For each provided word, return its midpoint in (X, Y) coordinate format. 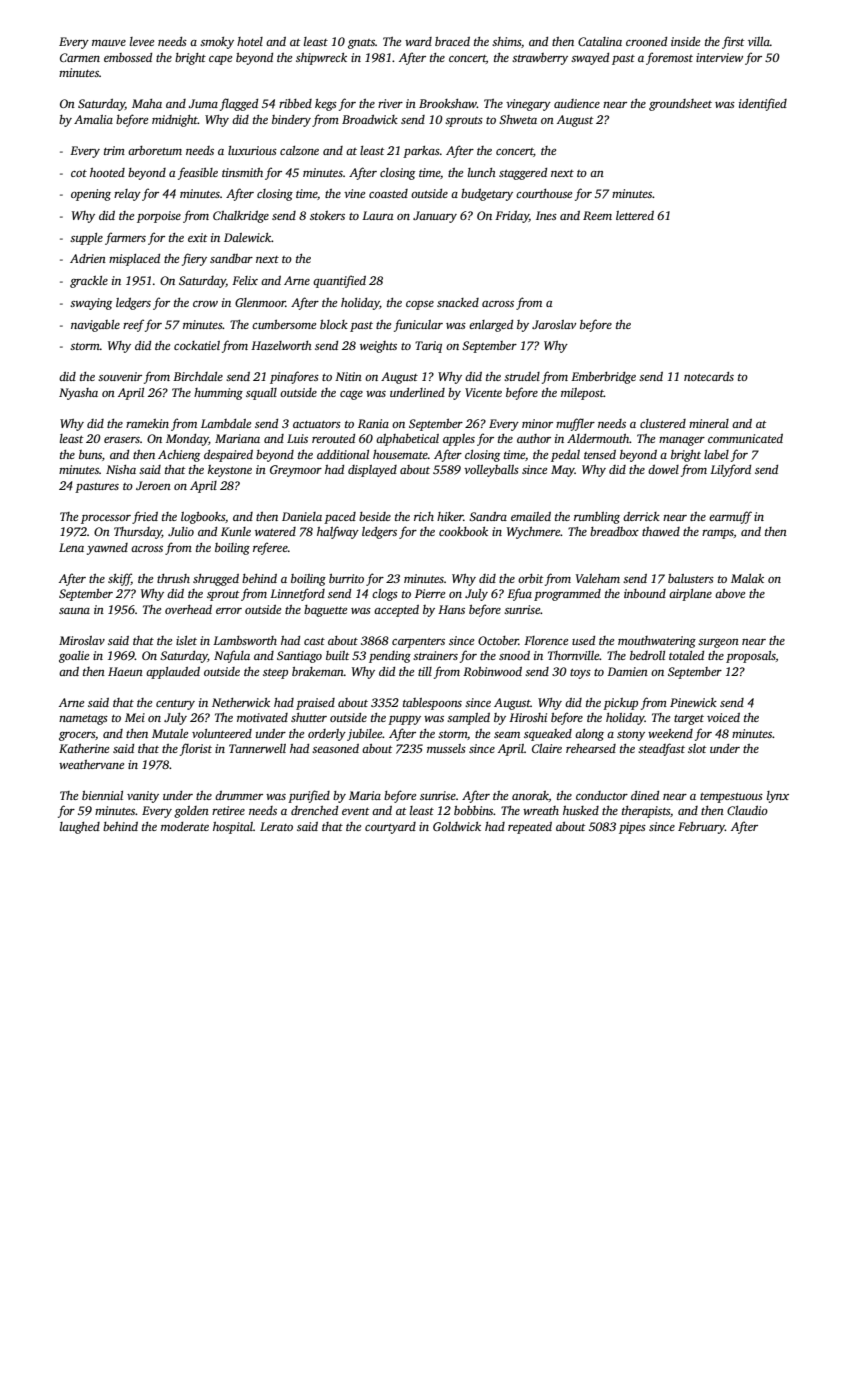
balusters (691, 578)
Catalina (600, 41)
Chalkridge (241, 217)
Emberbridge (603, 378)
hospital (233, 828)
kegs (326, 105)
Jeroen (153, 485)
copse (420, 305)
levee (142, 41)
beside (375, 516)
